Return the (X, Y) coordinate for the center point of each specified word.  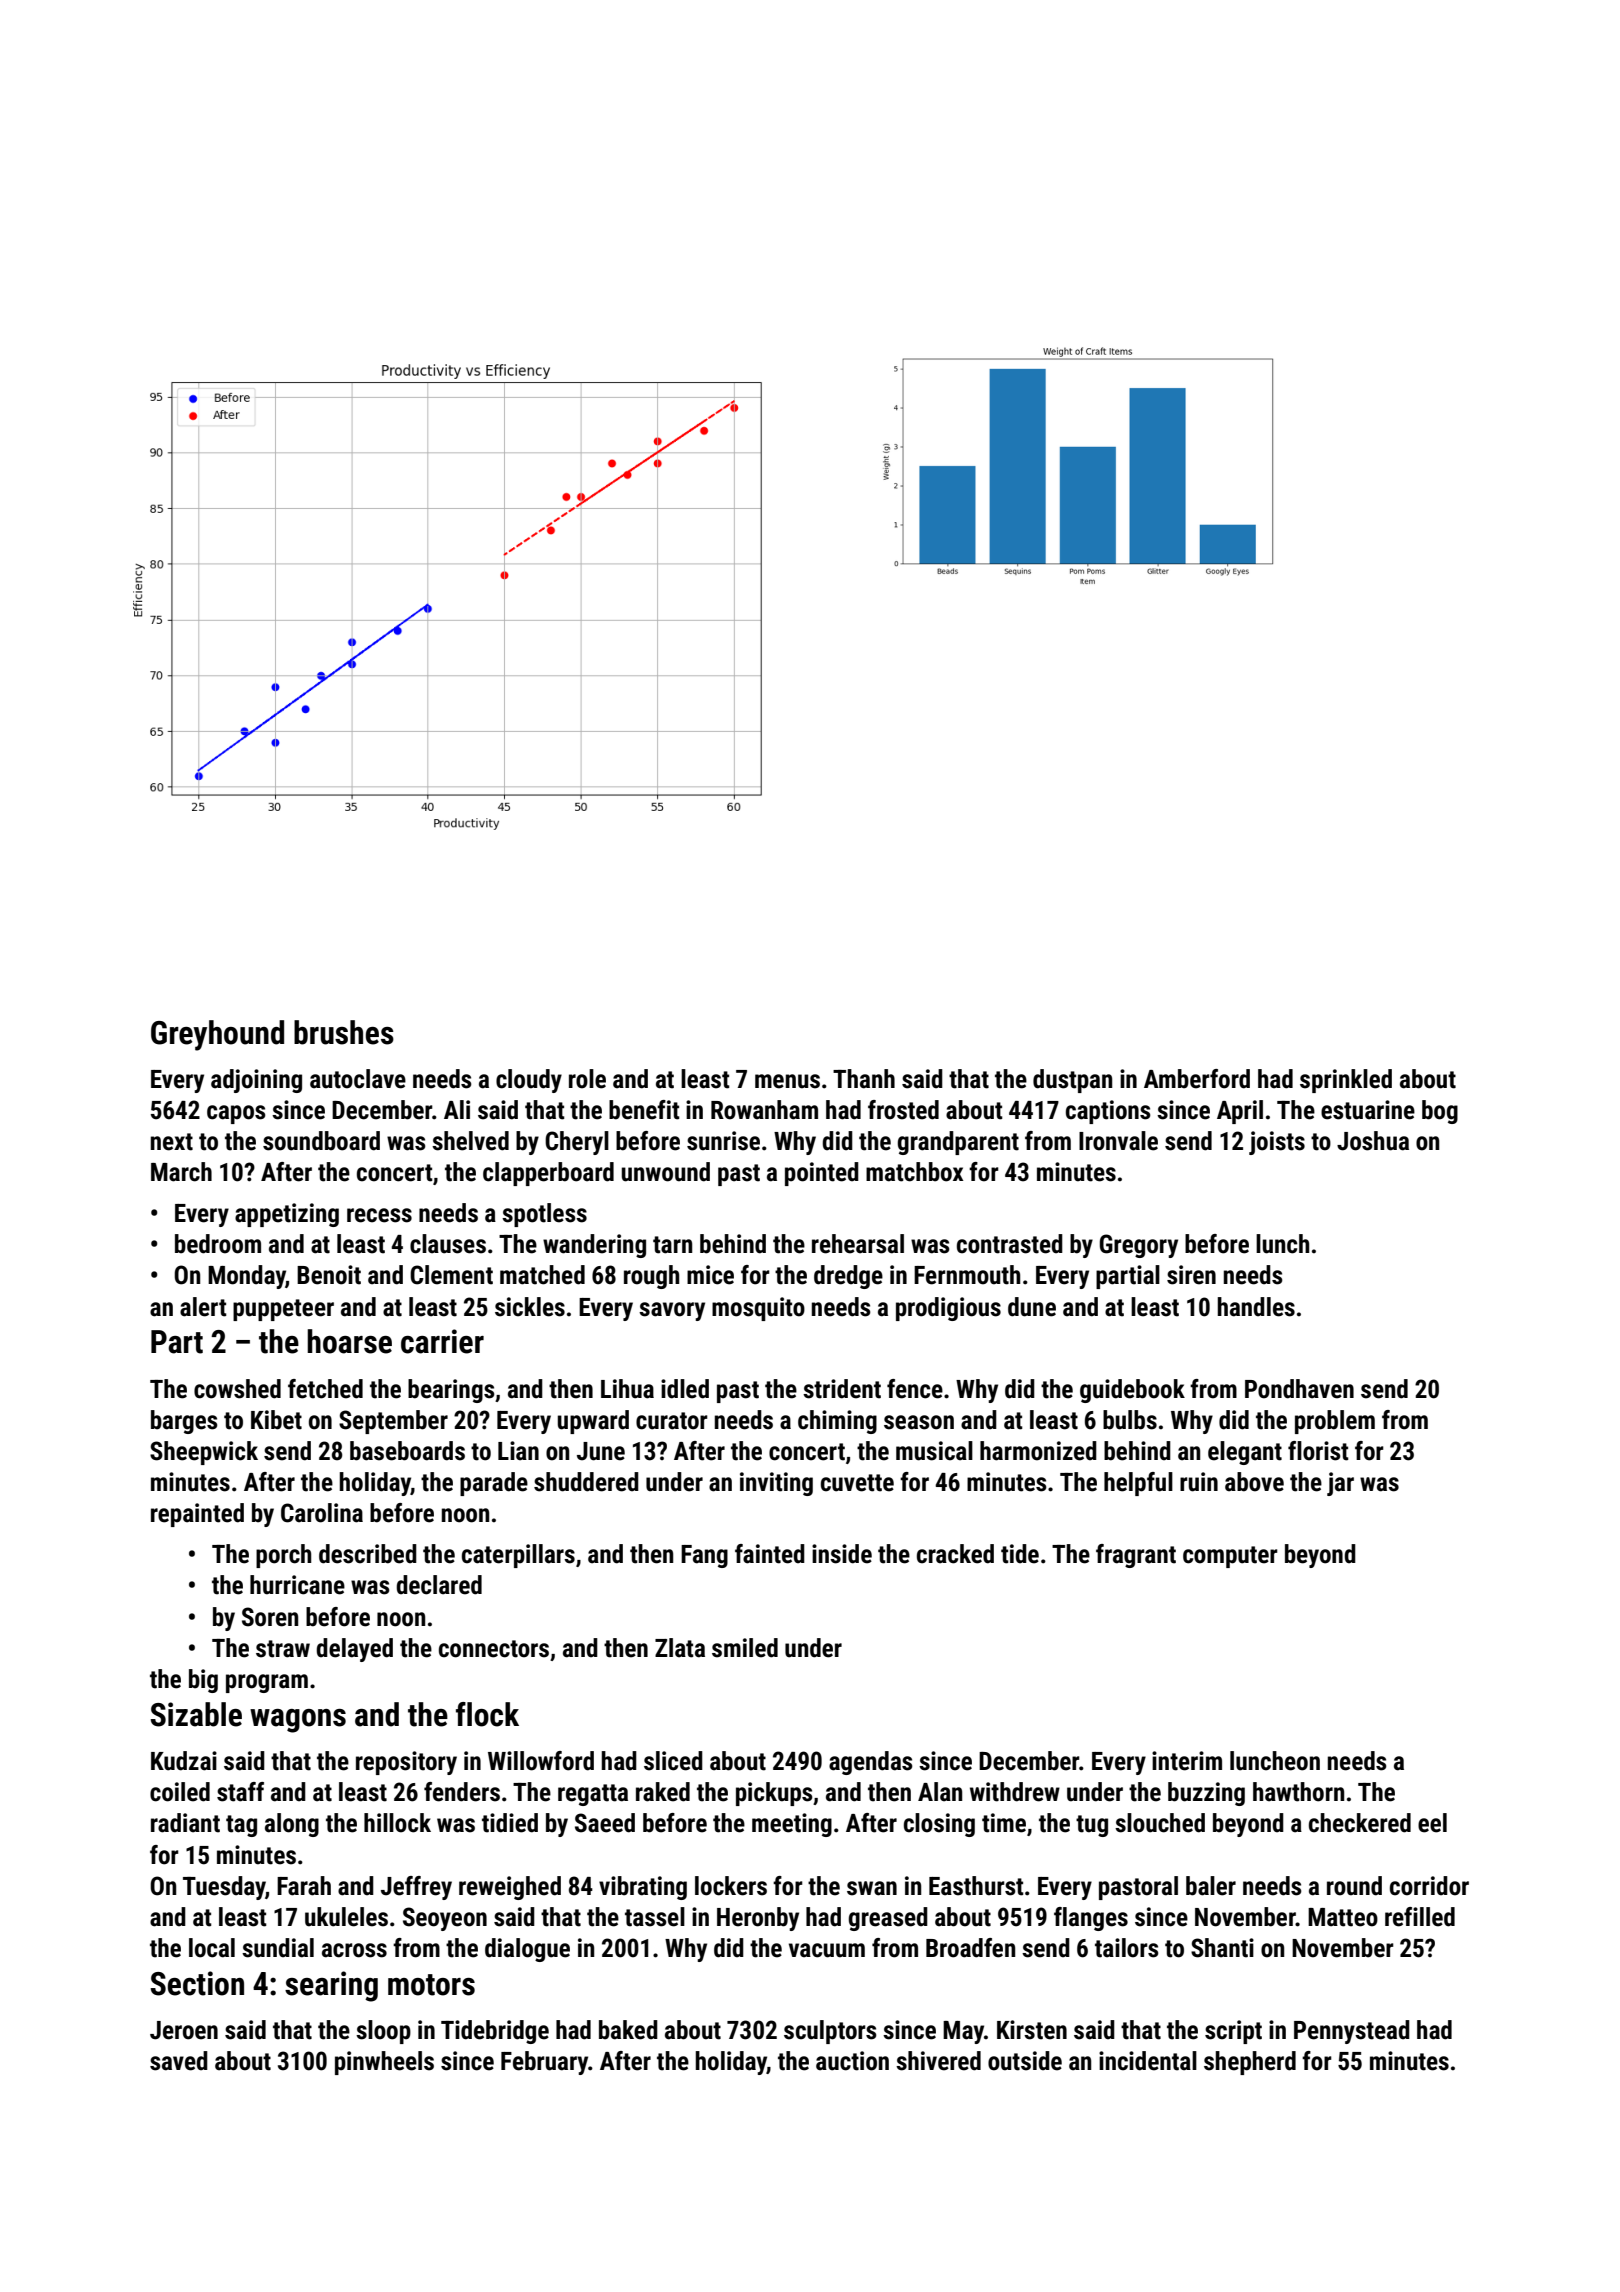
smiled (745, 1648)
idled (685, 1389)
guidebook (1132, 1391)
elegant (1245, 1453)
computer (1230, 1557)
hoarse (349, 1341)
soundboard (321, 1141)
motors (431, 1985)
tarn (672, 1245)
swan (872, 1888)
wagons (298, 1721)
